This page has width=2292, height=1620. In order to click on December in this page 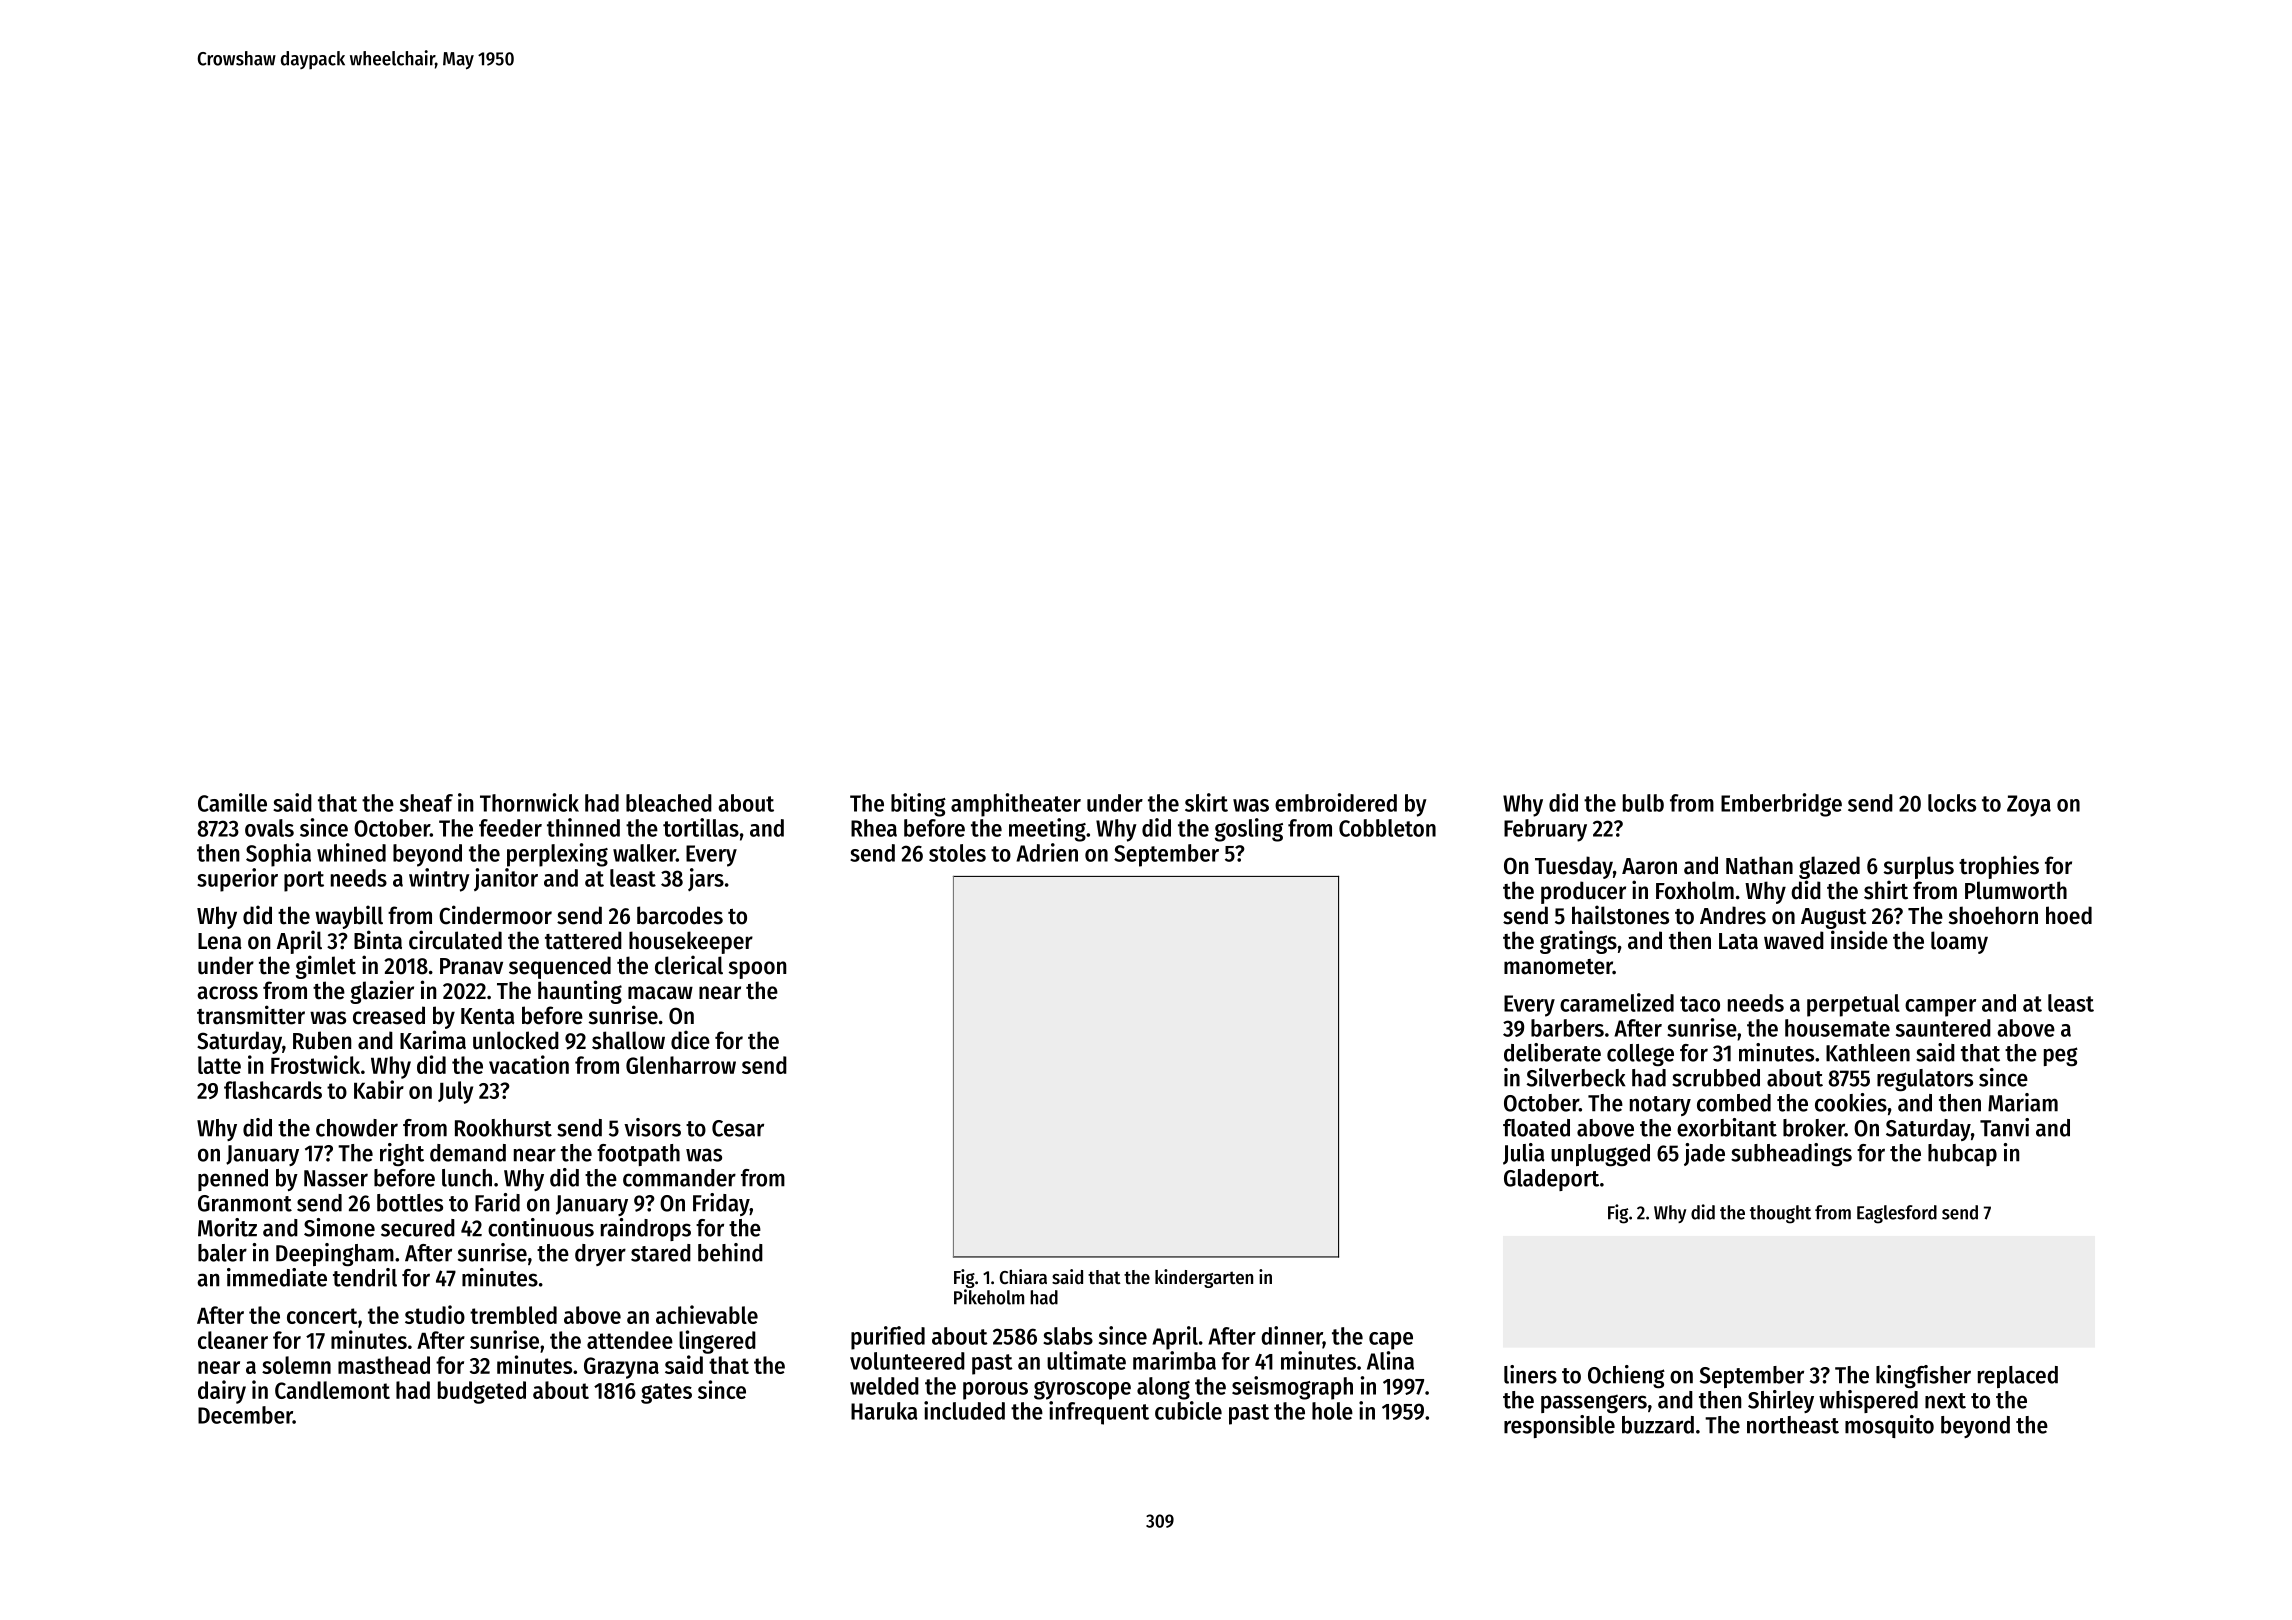, I will do `click(245, 1415)`.
